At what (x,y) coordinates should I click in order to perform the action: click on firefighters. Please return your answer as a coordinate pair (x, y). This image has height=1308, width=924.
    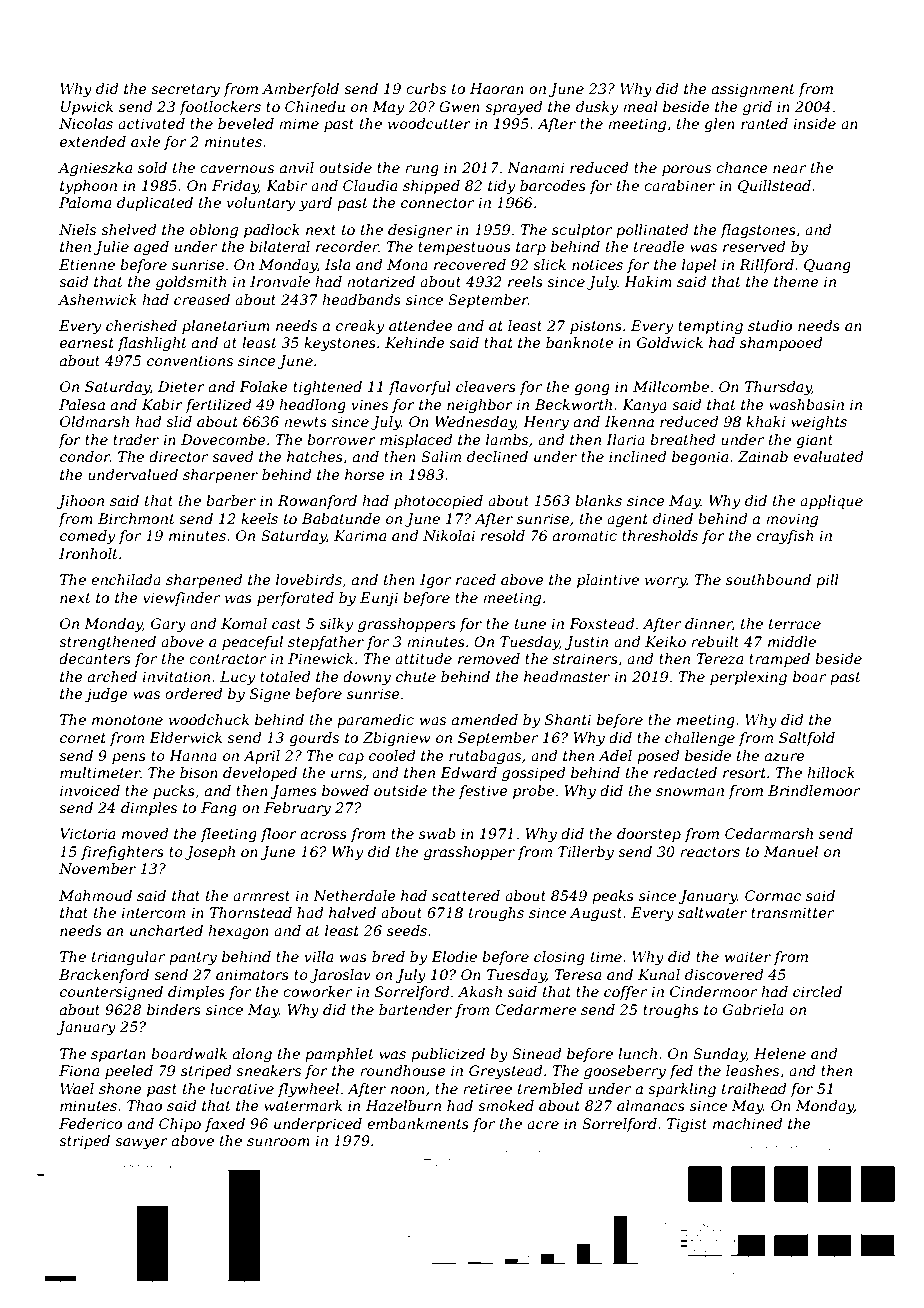
    Looking at the image, I should click on (122, 853).
